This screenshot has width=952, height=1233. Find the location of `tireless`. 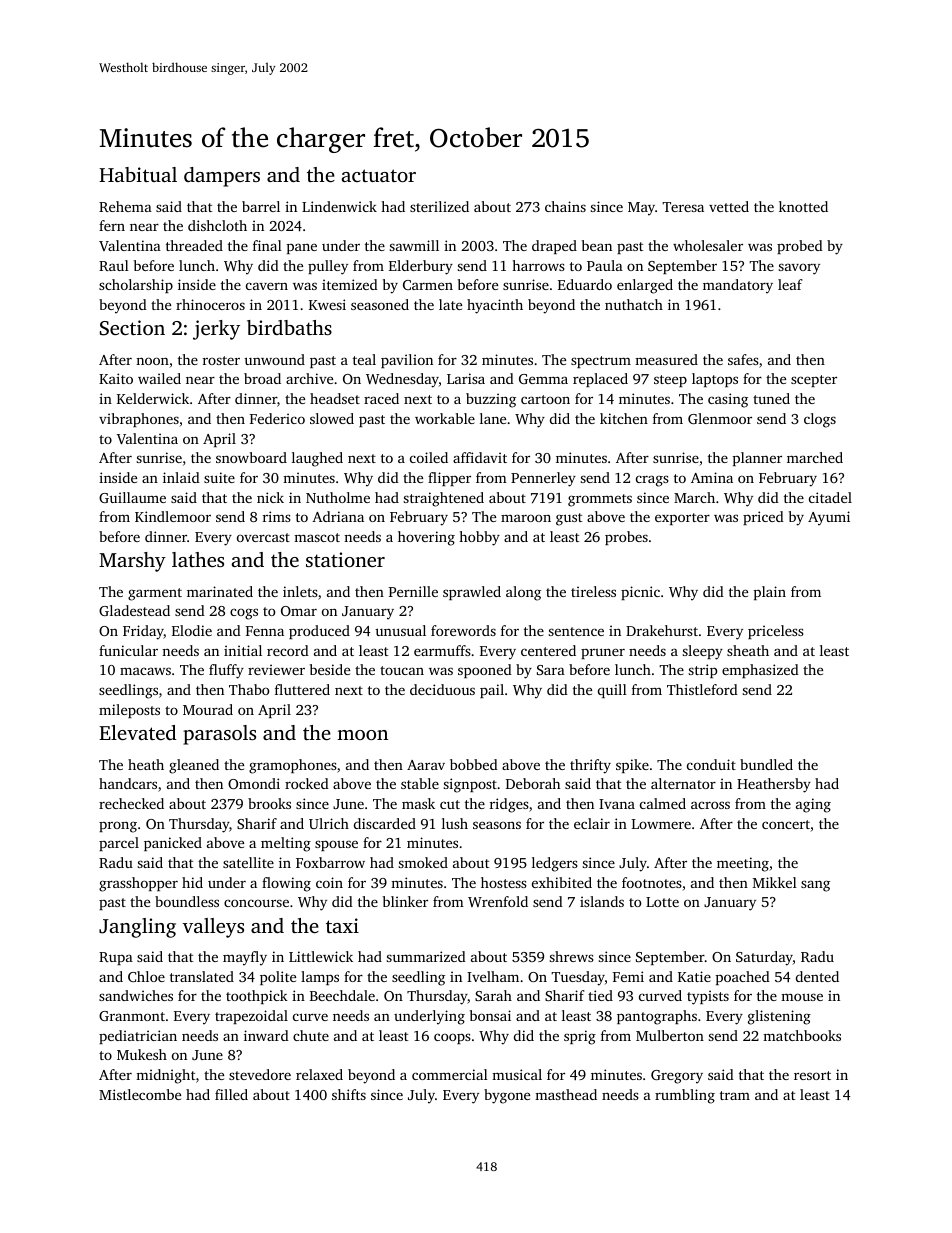

tireless is located at coordinates (593, 591).
